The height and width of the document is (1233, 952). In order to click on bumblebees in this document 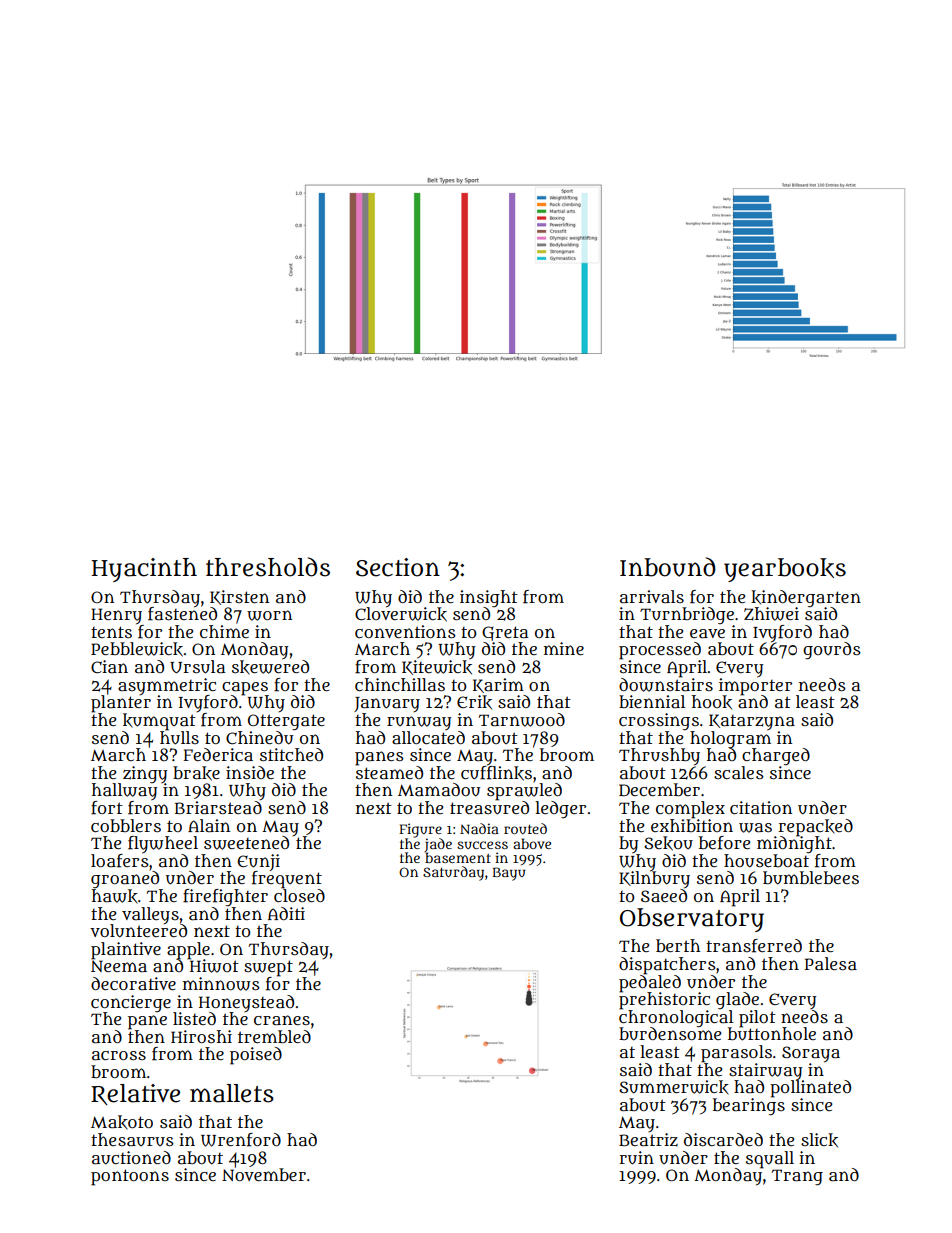, I will do `click(811, 878)`.
